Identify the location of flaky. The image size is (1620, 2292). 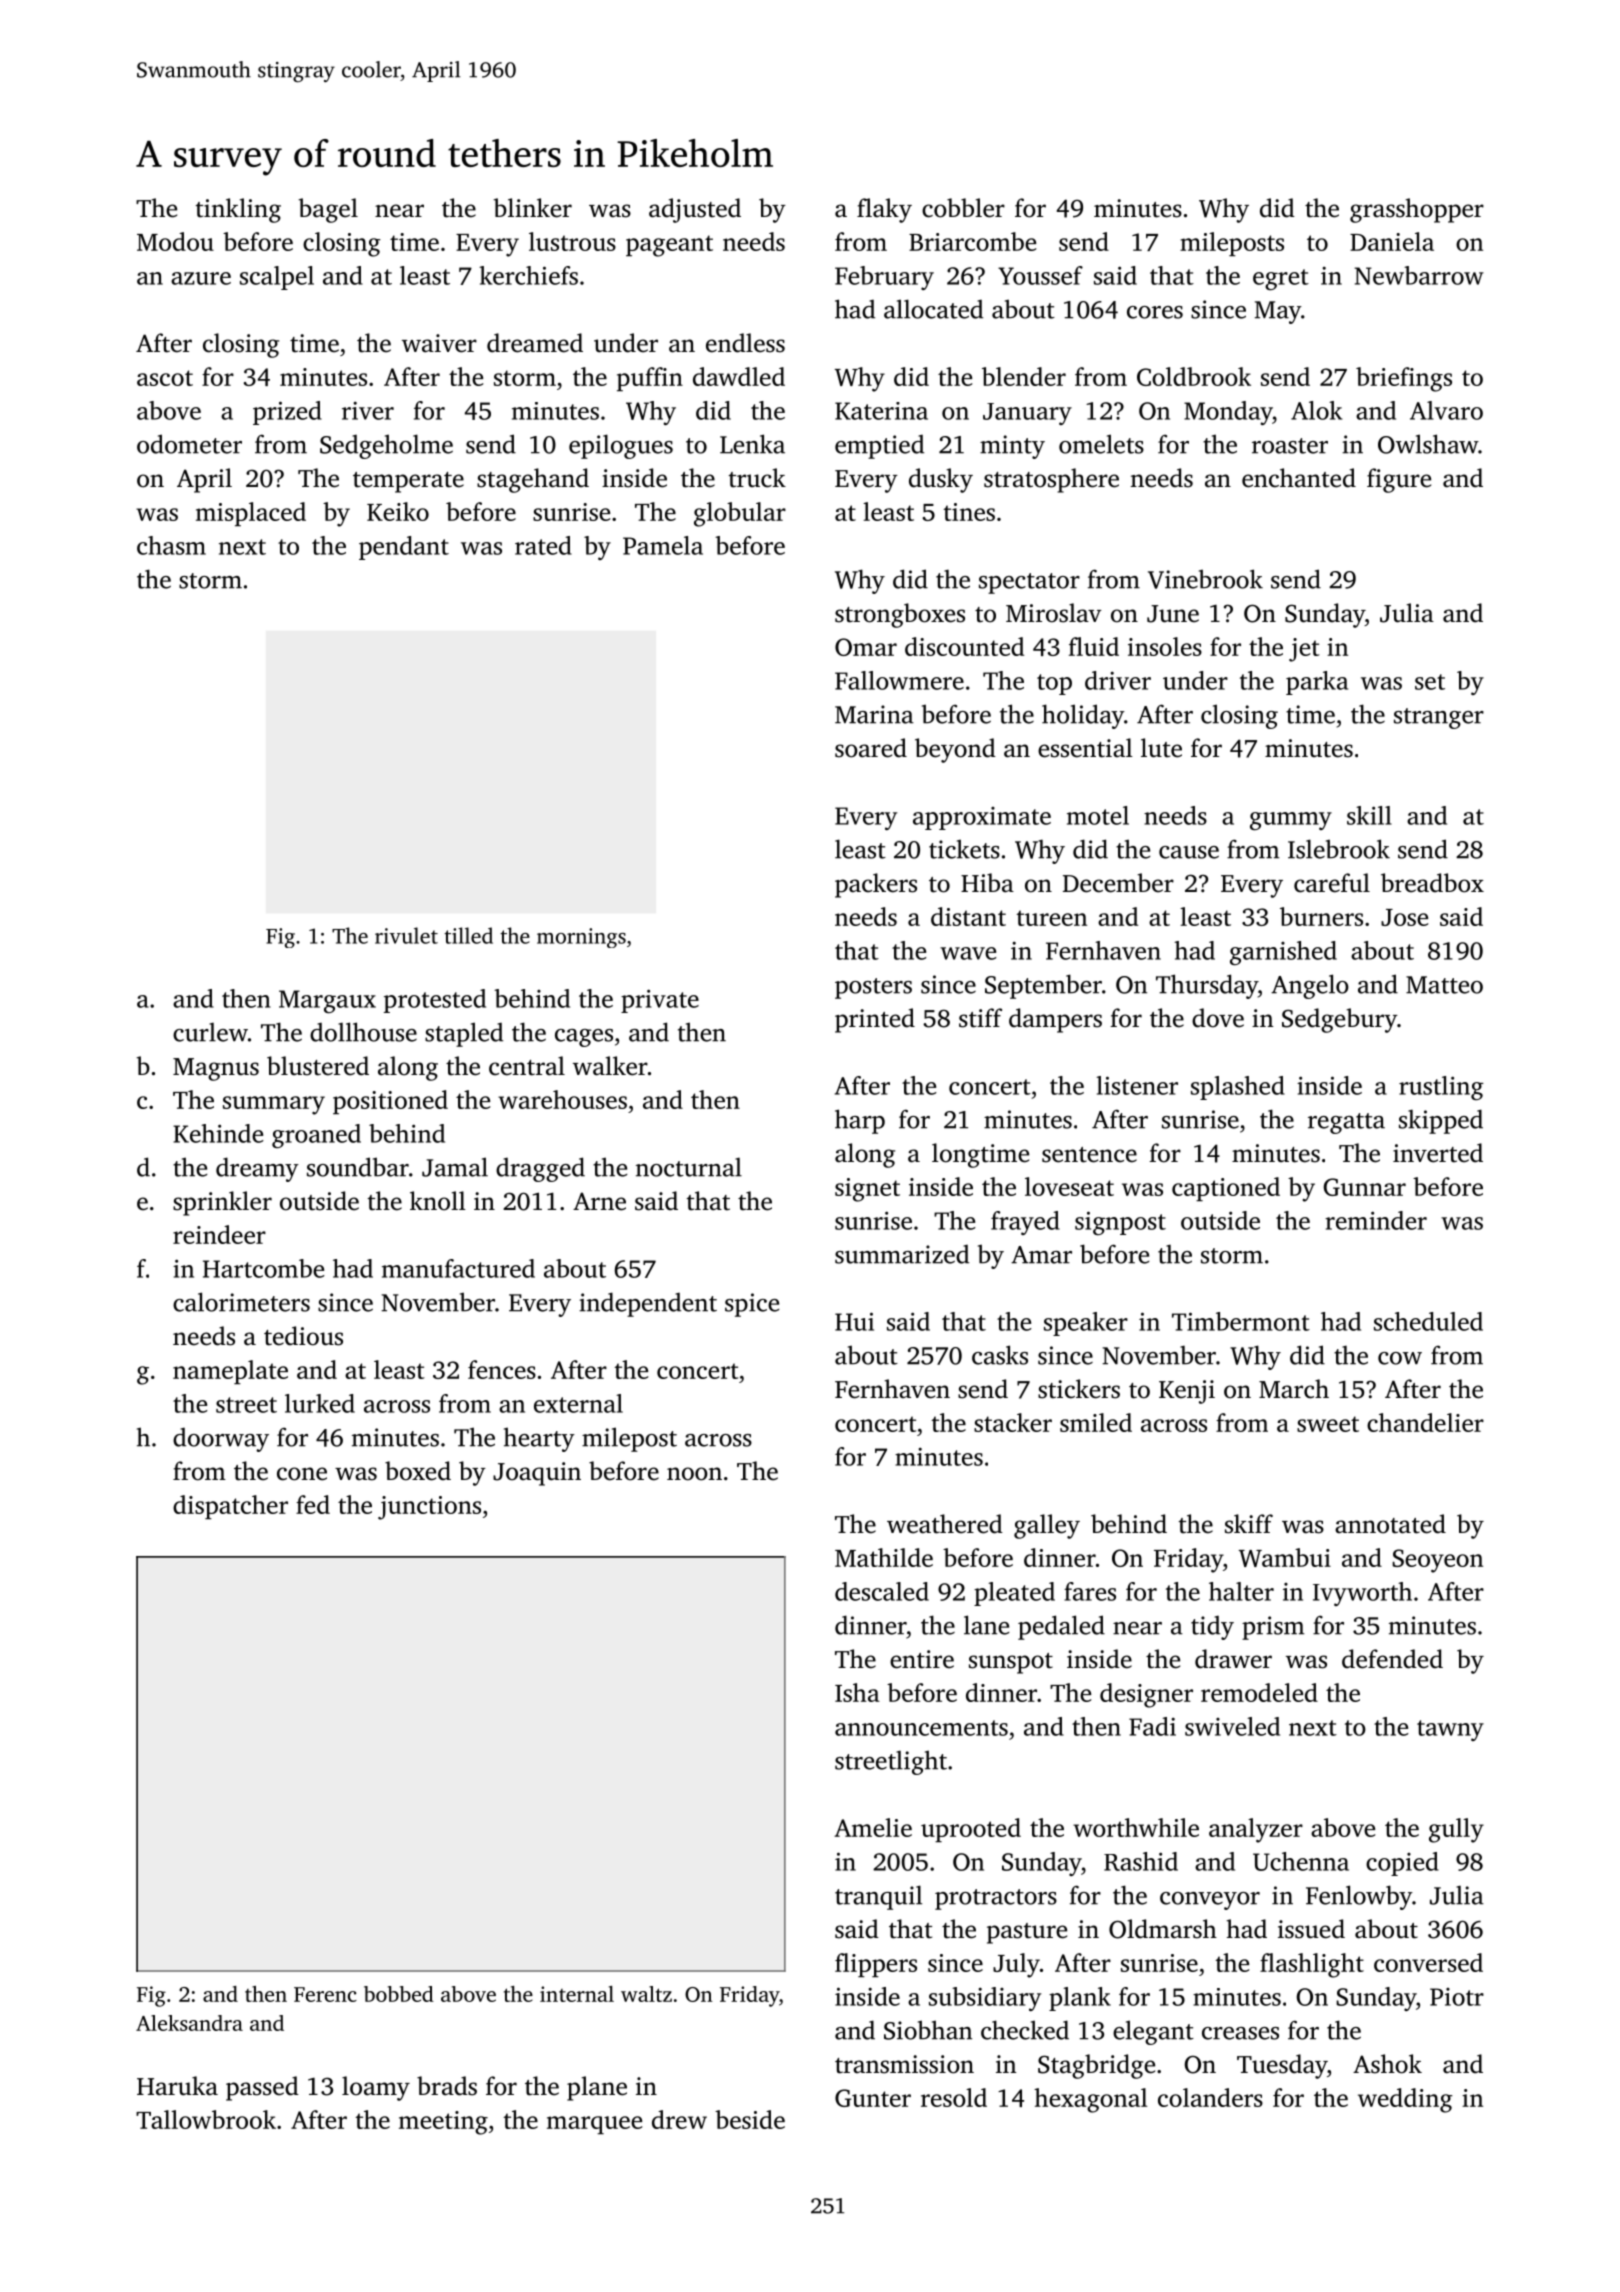
(884, 210).
